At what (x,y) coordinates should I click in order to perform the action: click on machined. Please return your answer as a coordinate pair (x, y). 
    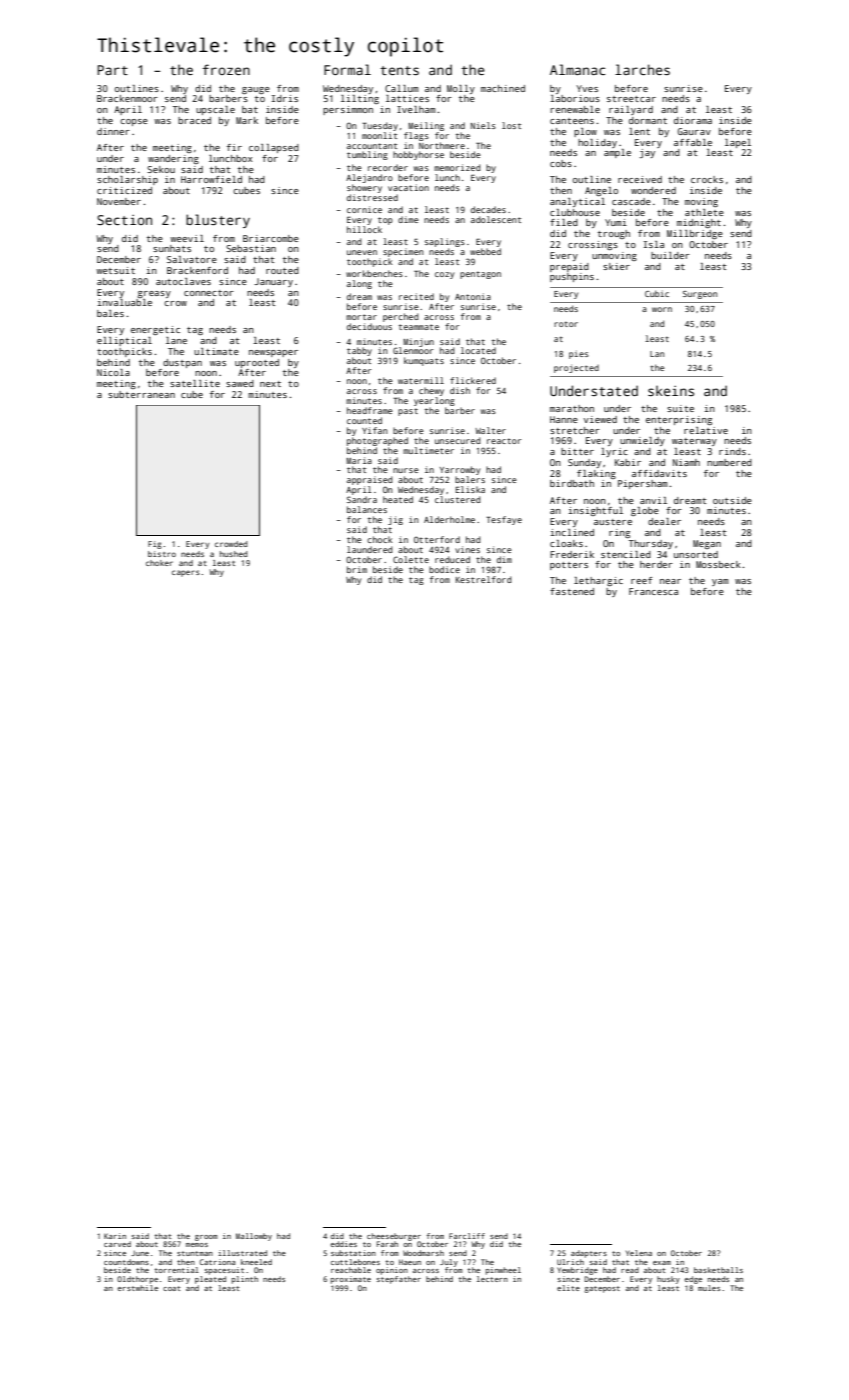
    Looking at the image, I should click on (503, 88).
